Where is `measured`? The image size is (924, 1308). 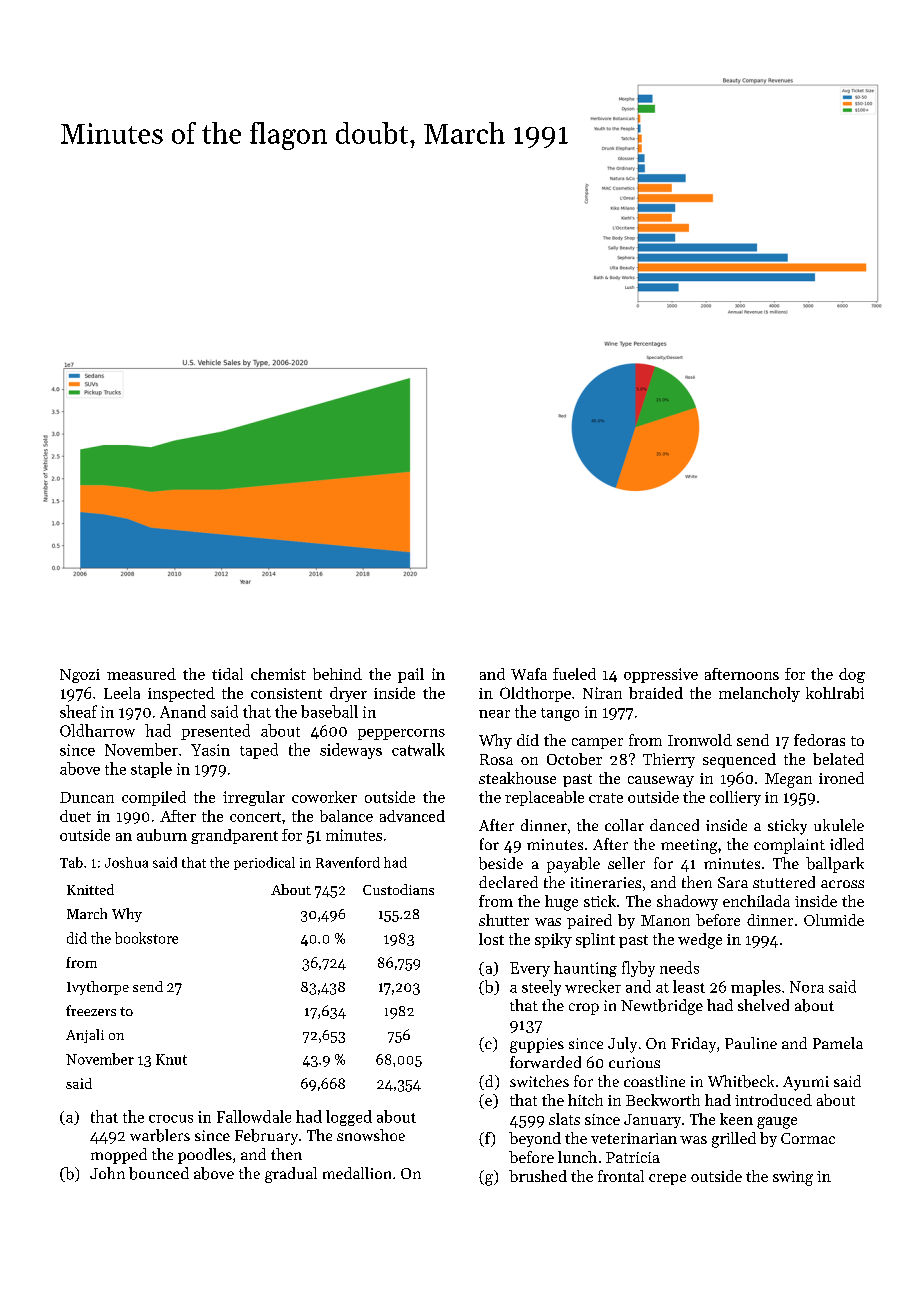 measured is located at coordinates (141, 674).
